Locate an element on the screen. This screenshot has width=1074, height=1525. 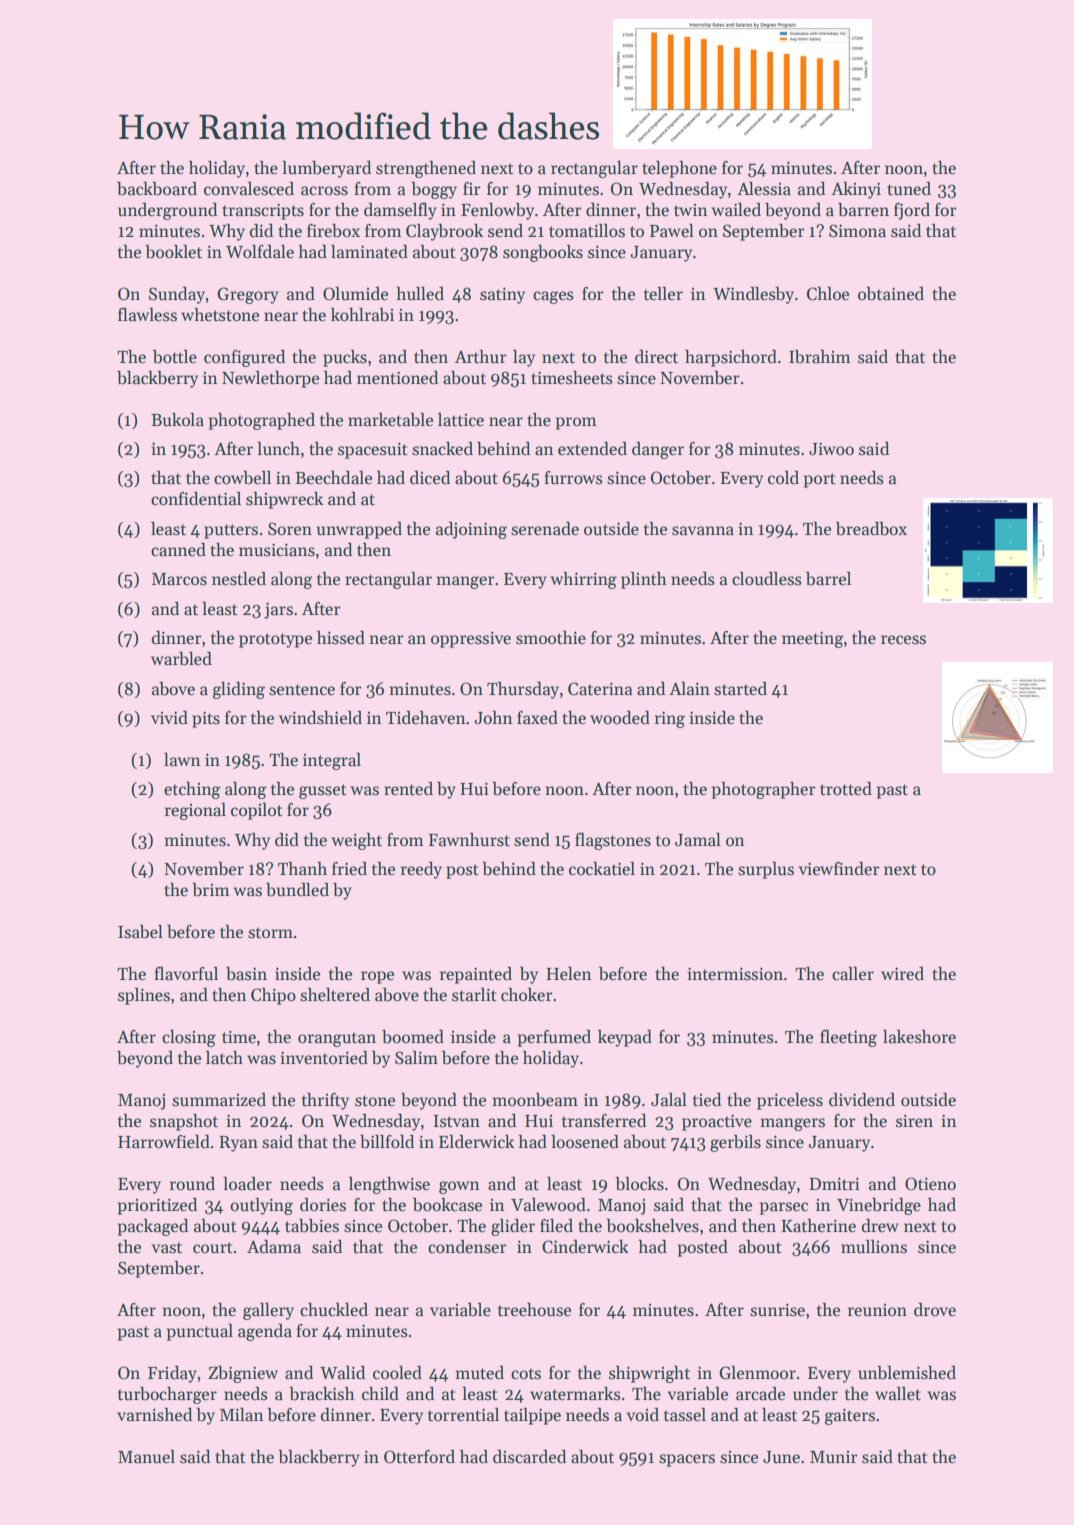
spacesuit is located at coordinates (373, 450).
